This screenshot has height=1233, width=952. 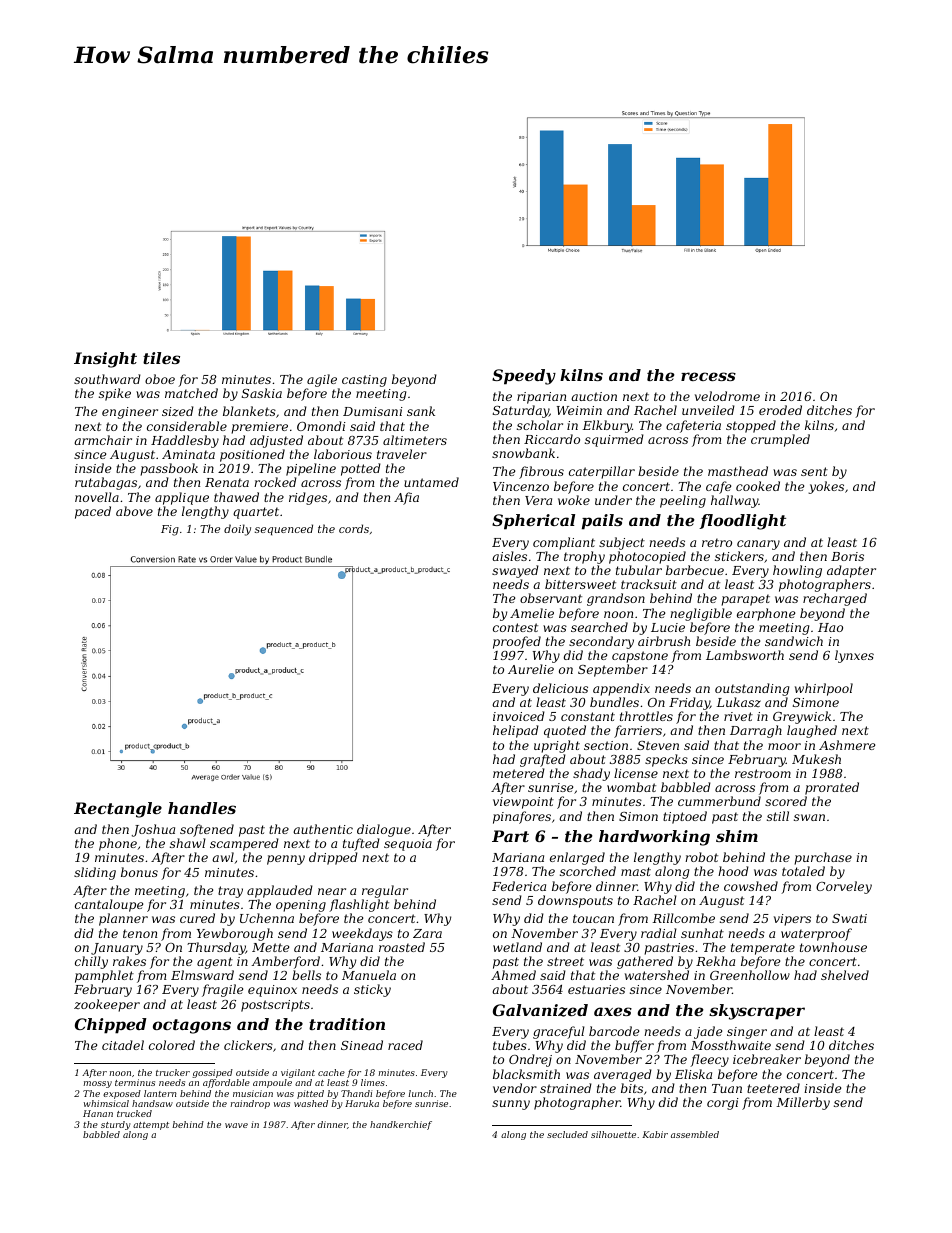 What do you see at coordinates (552, 439) in the screenshot?
I see `Riccardo` at bounding box center [552, 439].
